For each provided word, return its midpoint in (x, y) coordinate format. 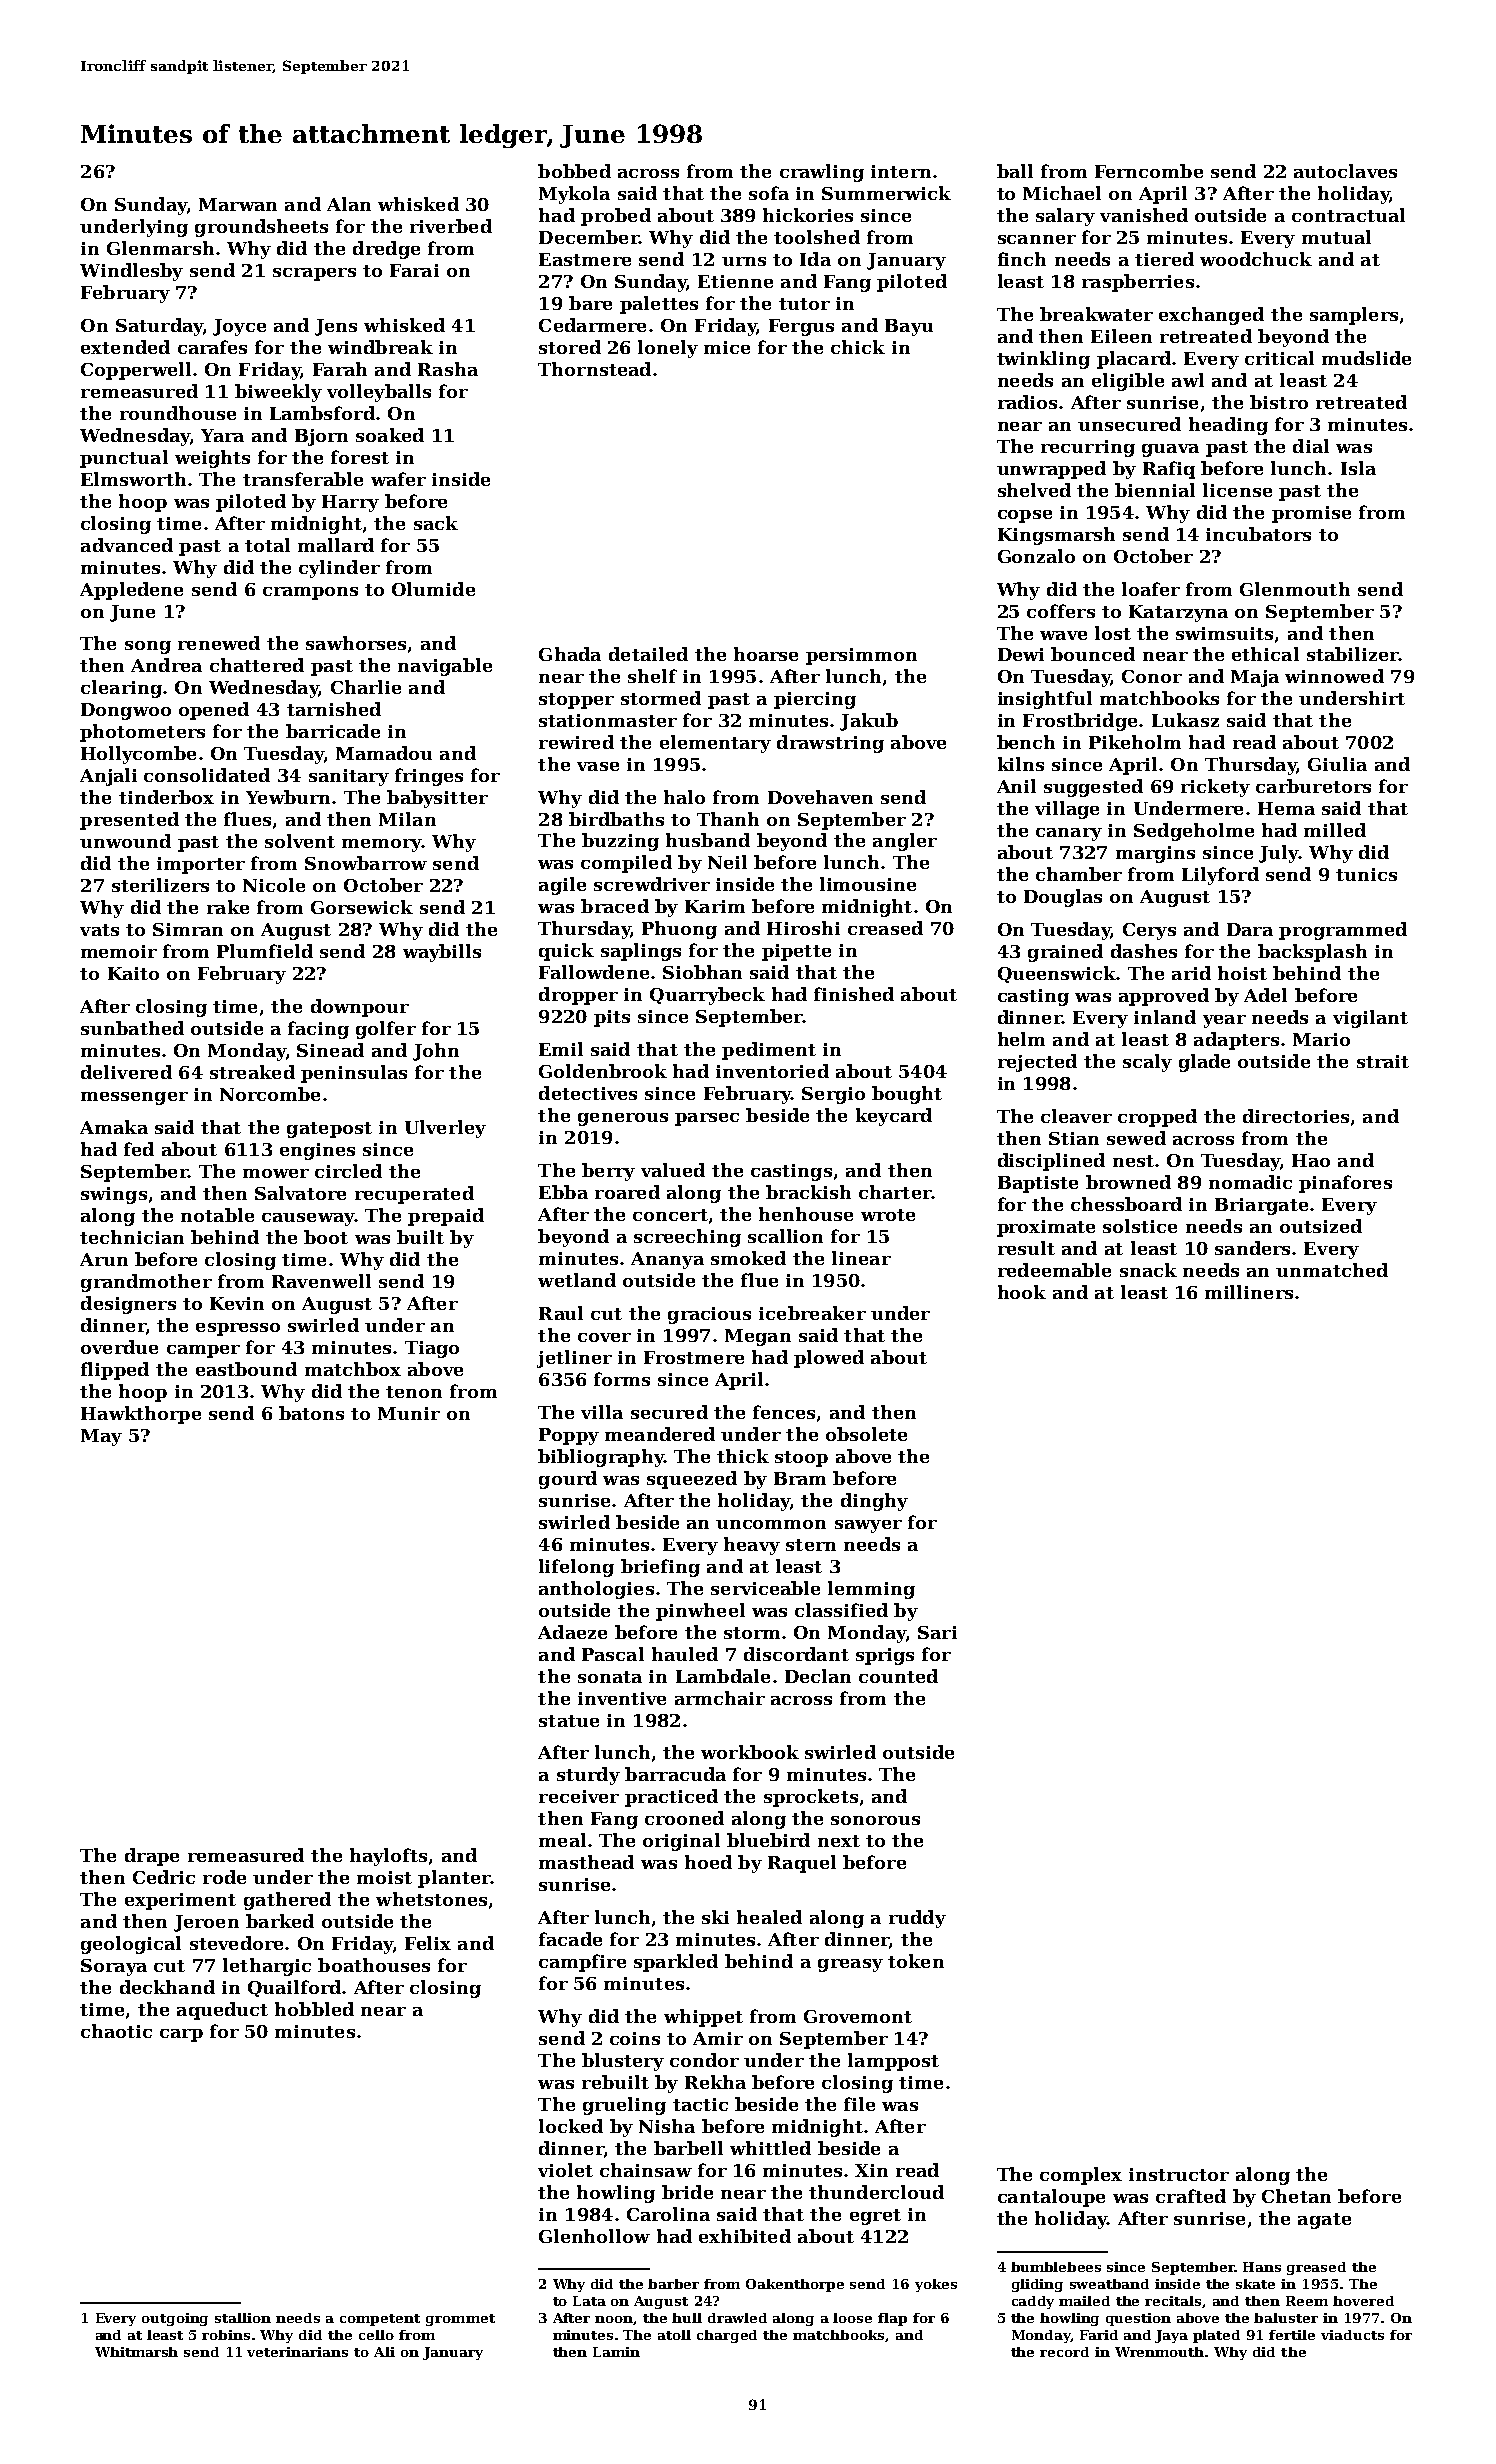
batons (311, 1413)
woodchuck (1256, 259)
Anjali (108, 777)
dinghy (874, 1502)
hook (1022, 1292)
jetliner (574, 1359)
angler (905, 842)
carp (181, 2035)
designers (128, 1305)
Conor (1152, 676)
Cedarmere (592, 325)
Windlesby (131, 272)
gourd (568, 1480)
